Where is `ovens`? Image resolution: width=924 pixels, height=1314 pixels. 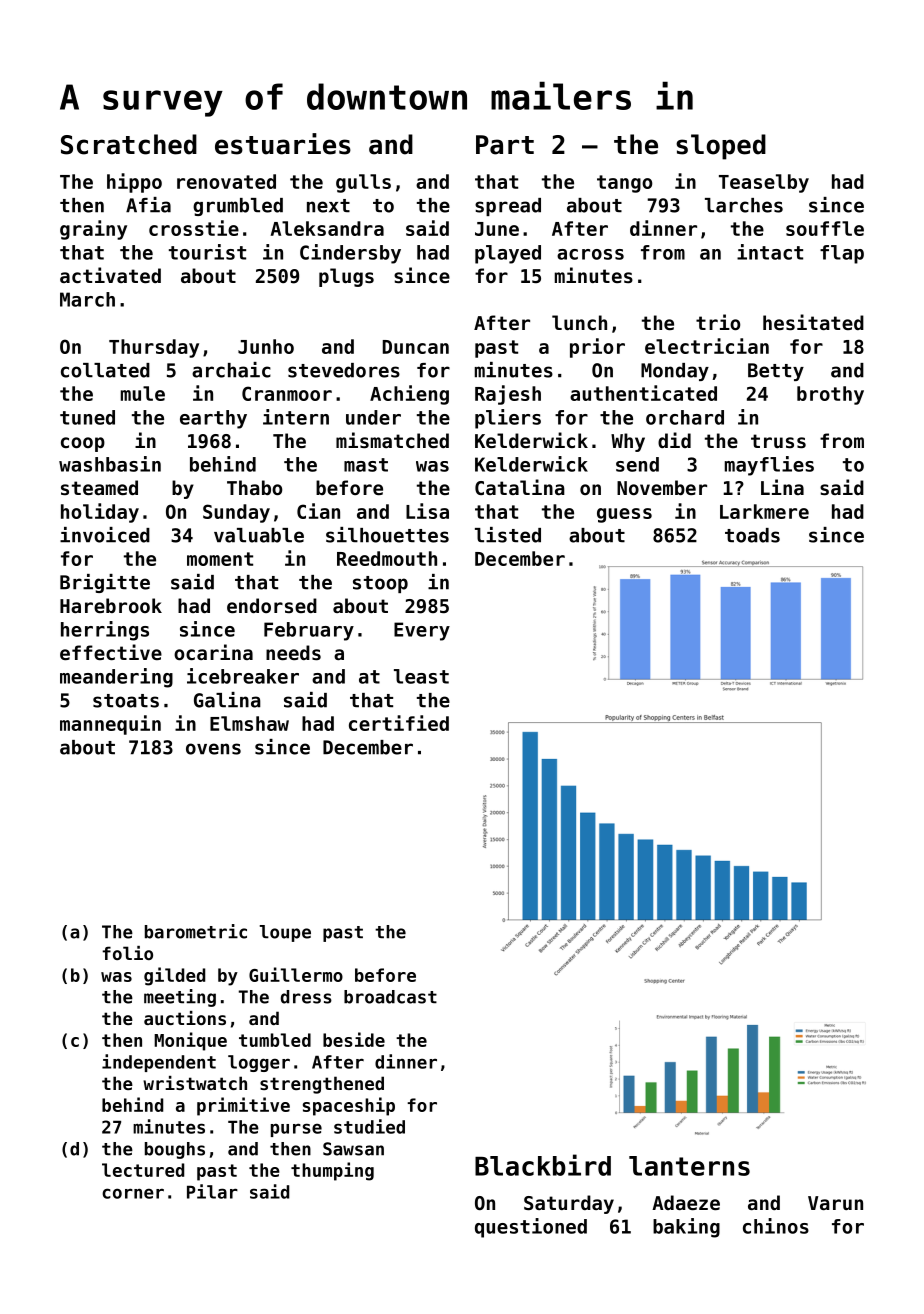
ovens is located at coordinates (213, 749).
